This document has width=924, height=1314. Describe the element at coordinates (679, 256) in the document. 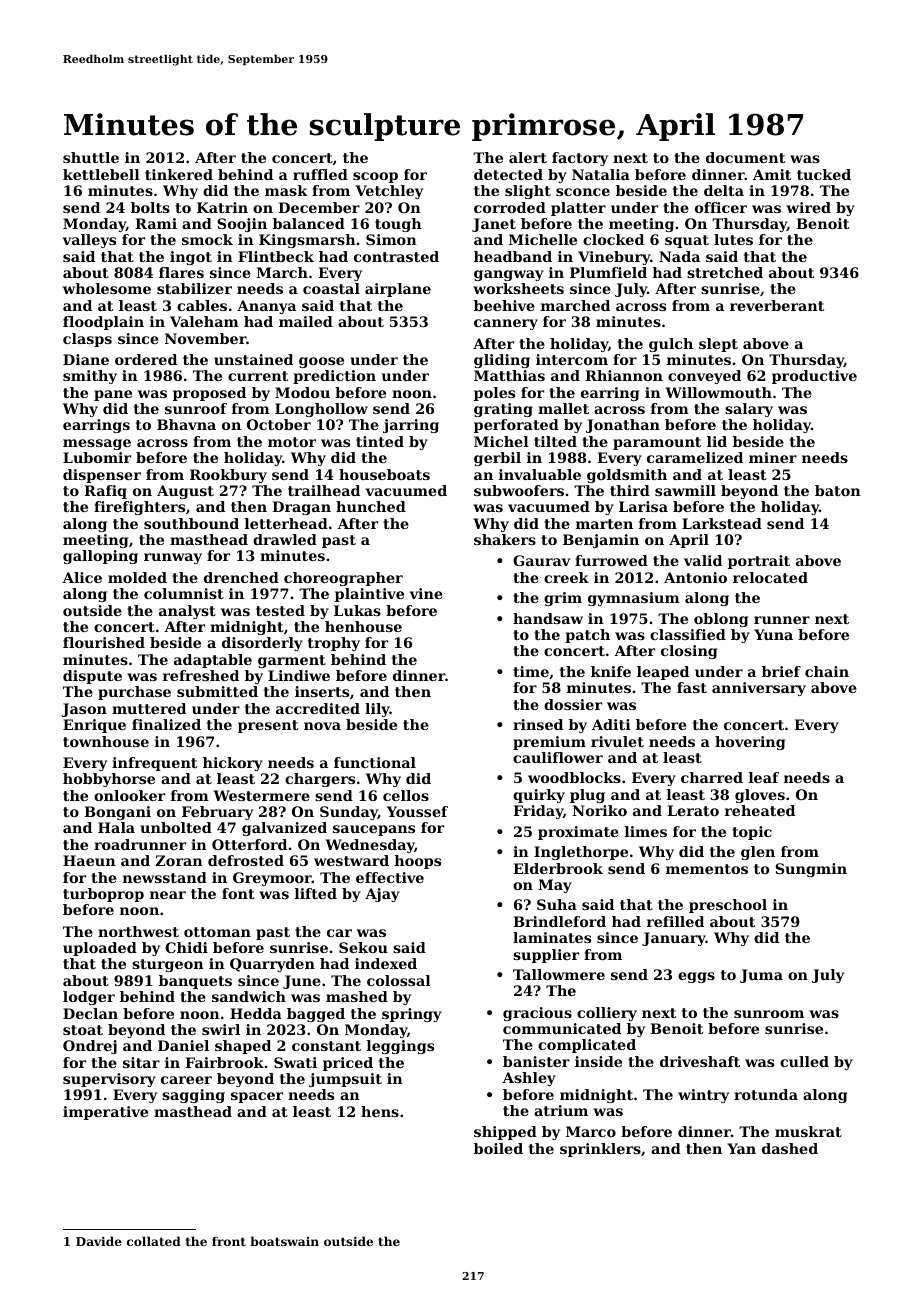

I see `Nada` at that location.
